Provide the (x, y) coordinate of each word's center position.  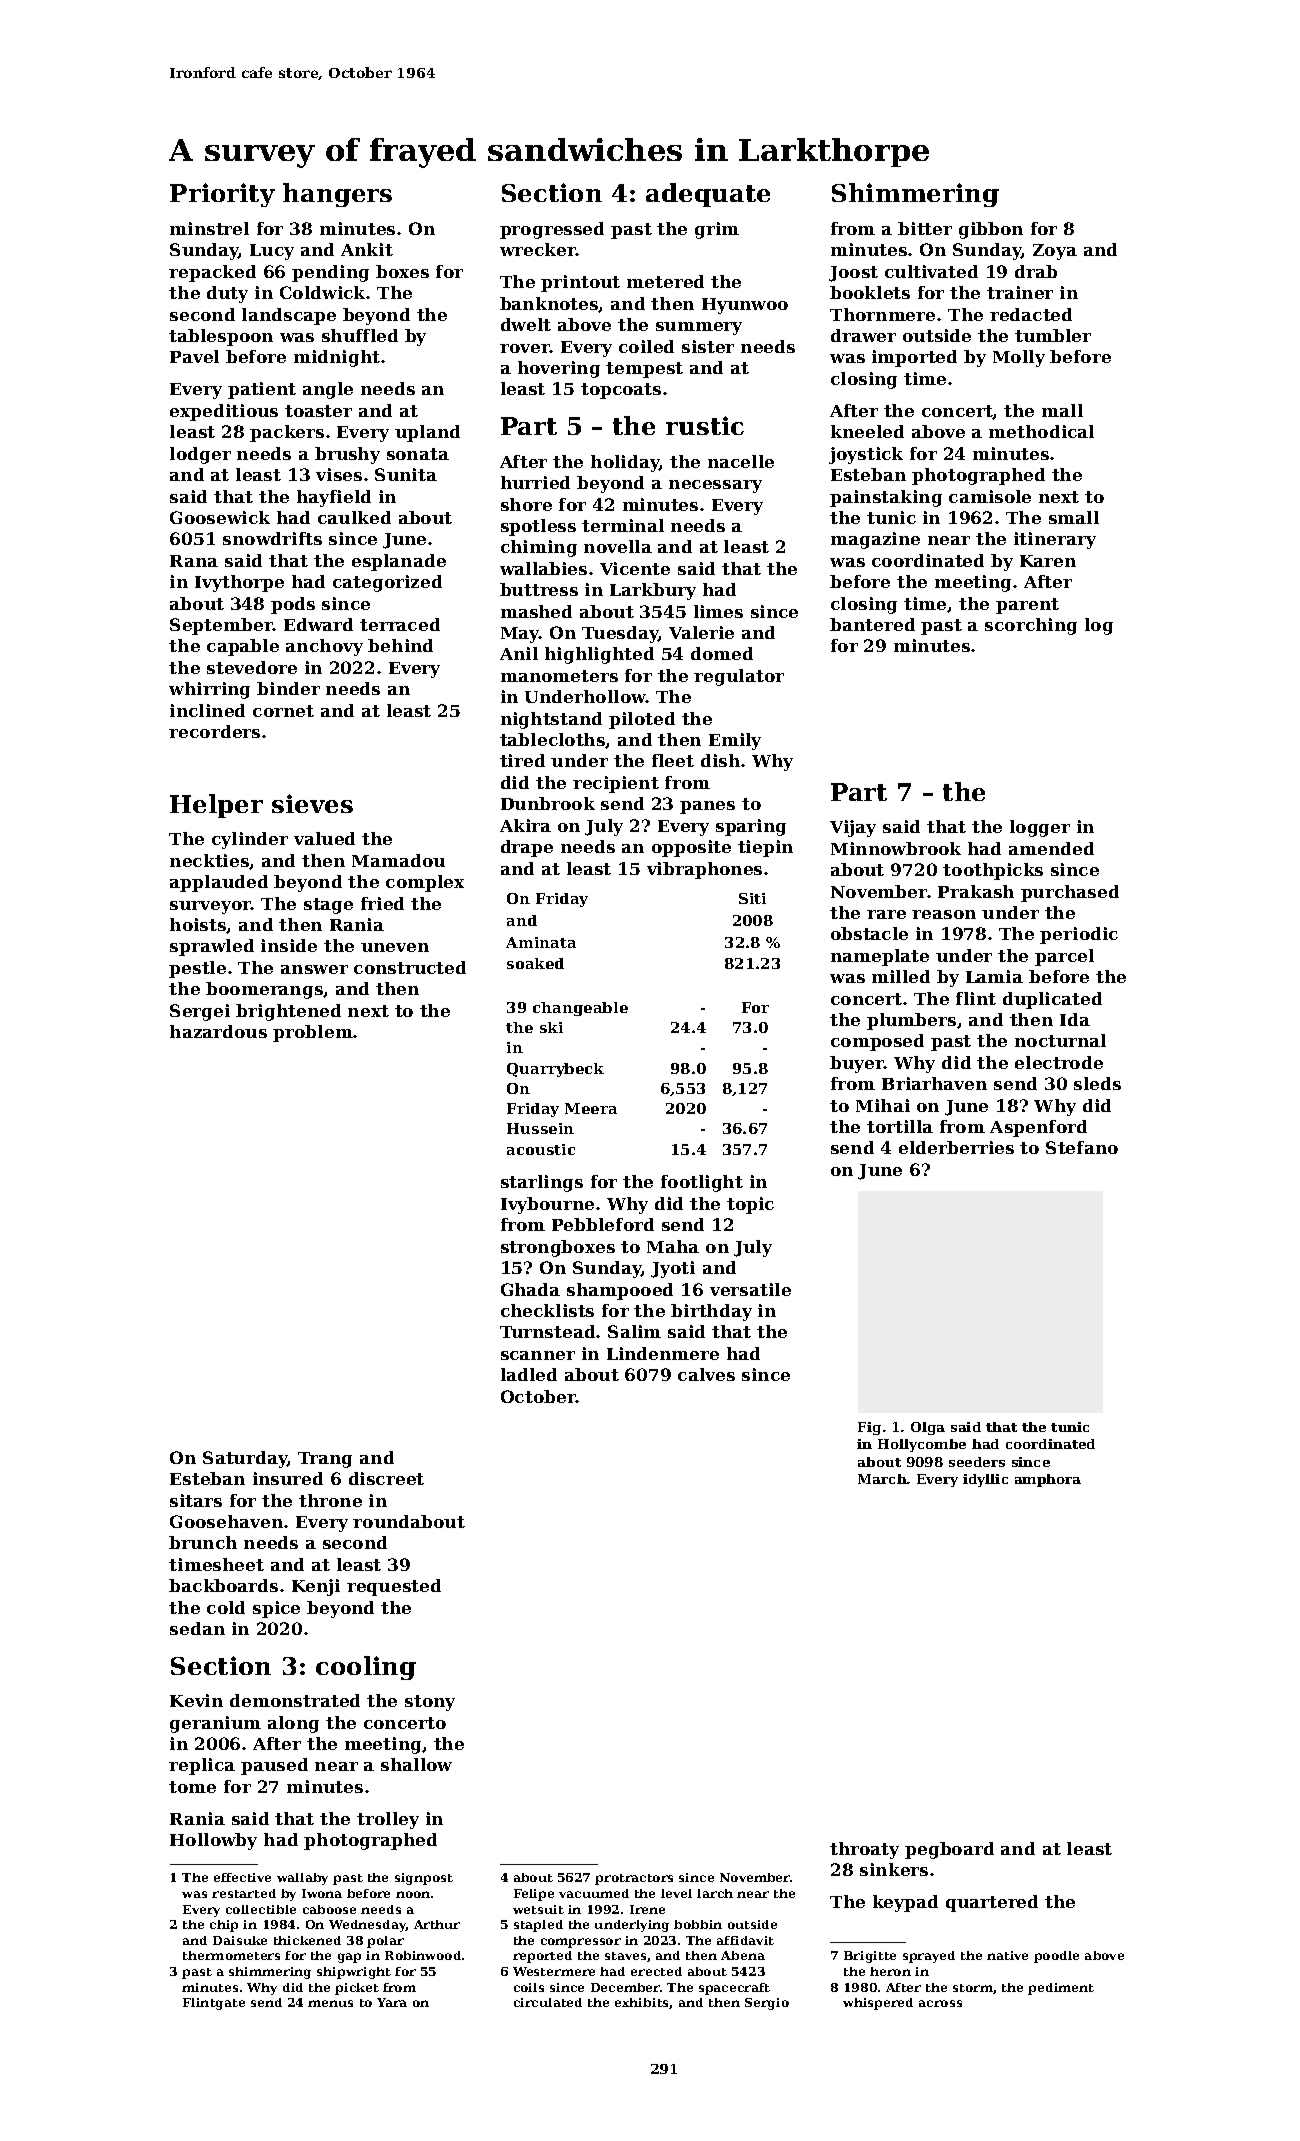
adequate (708, 195)
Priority (222, 195)
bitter (925, 228)
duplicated (1052, 1000)
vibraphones (704, 870)
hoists (198, 925)
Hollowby (213, 1841)
